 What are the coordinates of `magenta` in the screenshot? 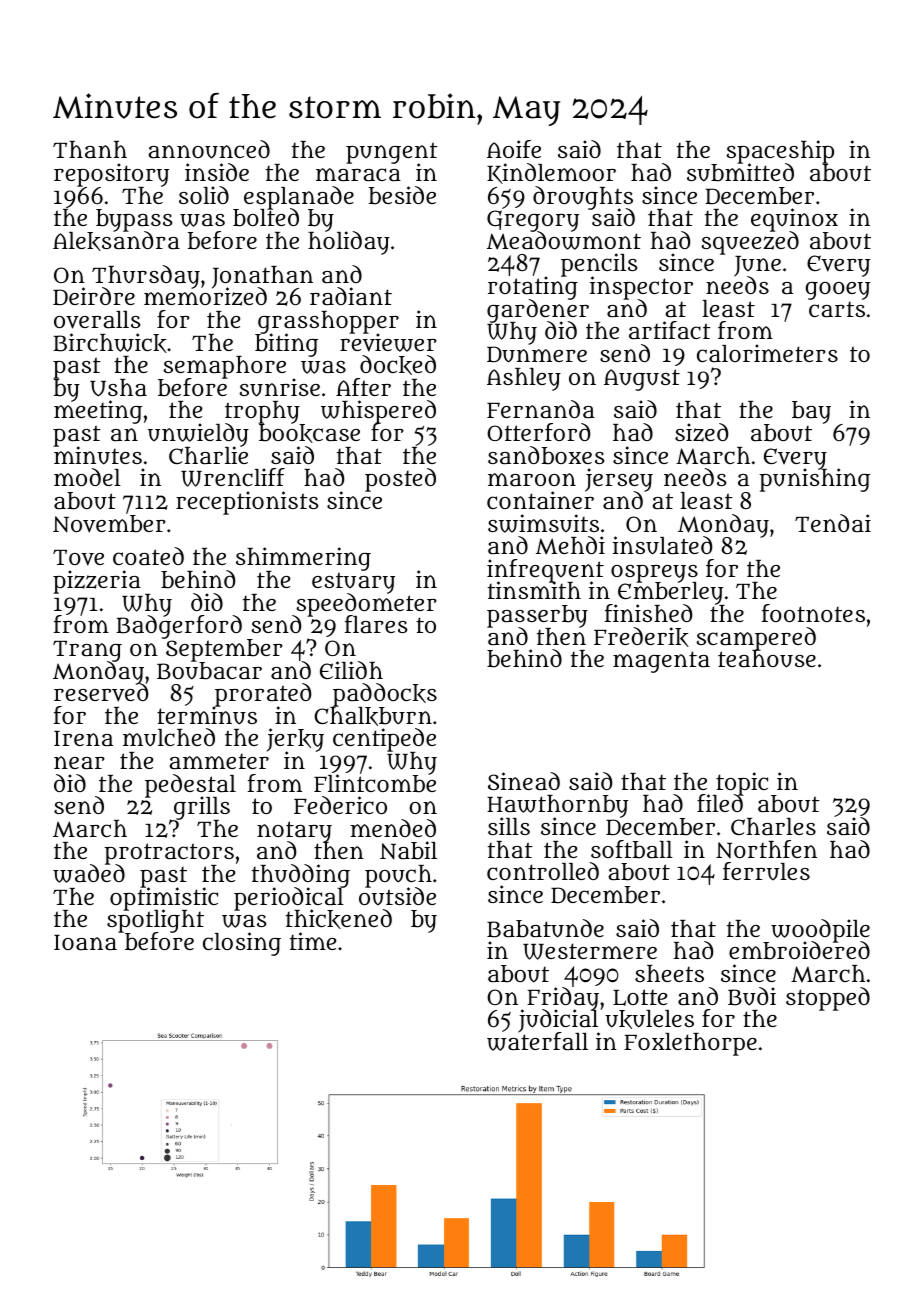 It's located at (661, 662).
